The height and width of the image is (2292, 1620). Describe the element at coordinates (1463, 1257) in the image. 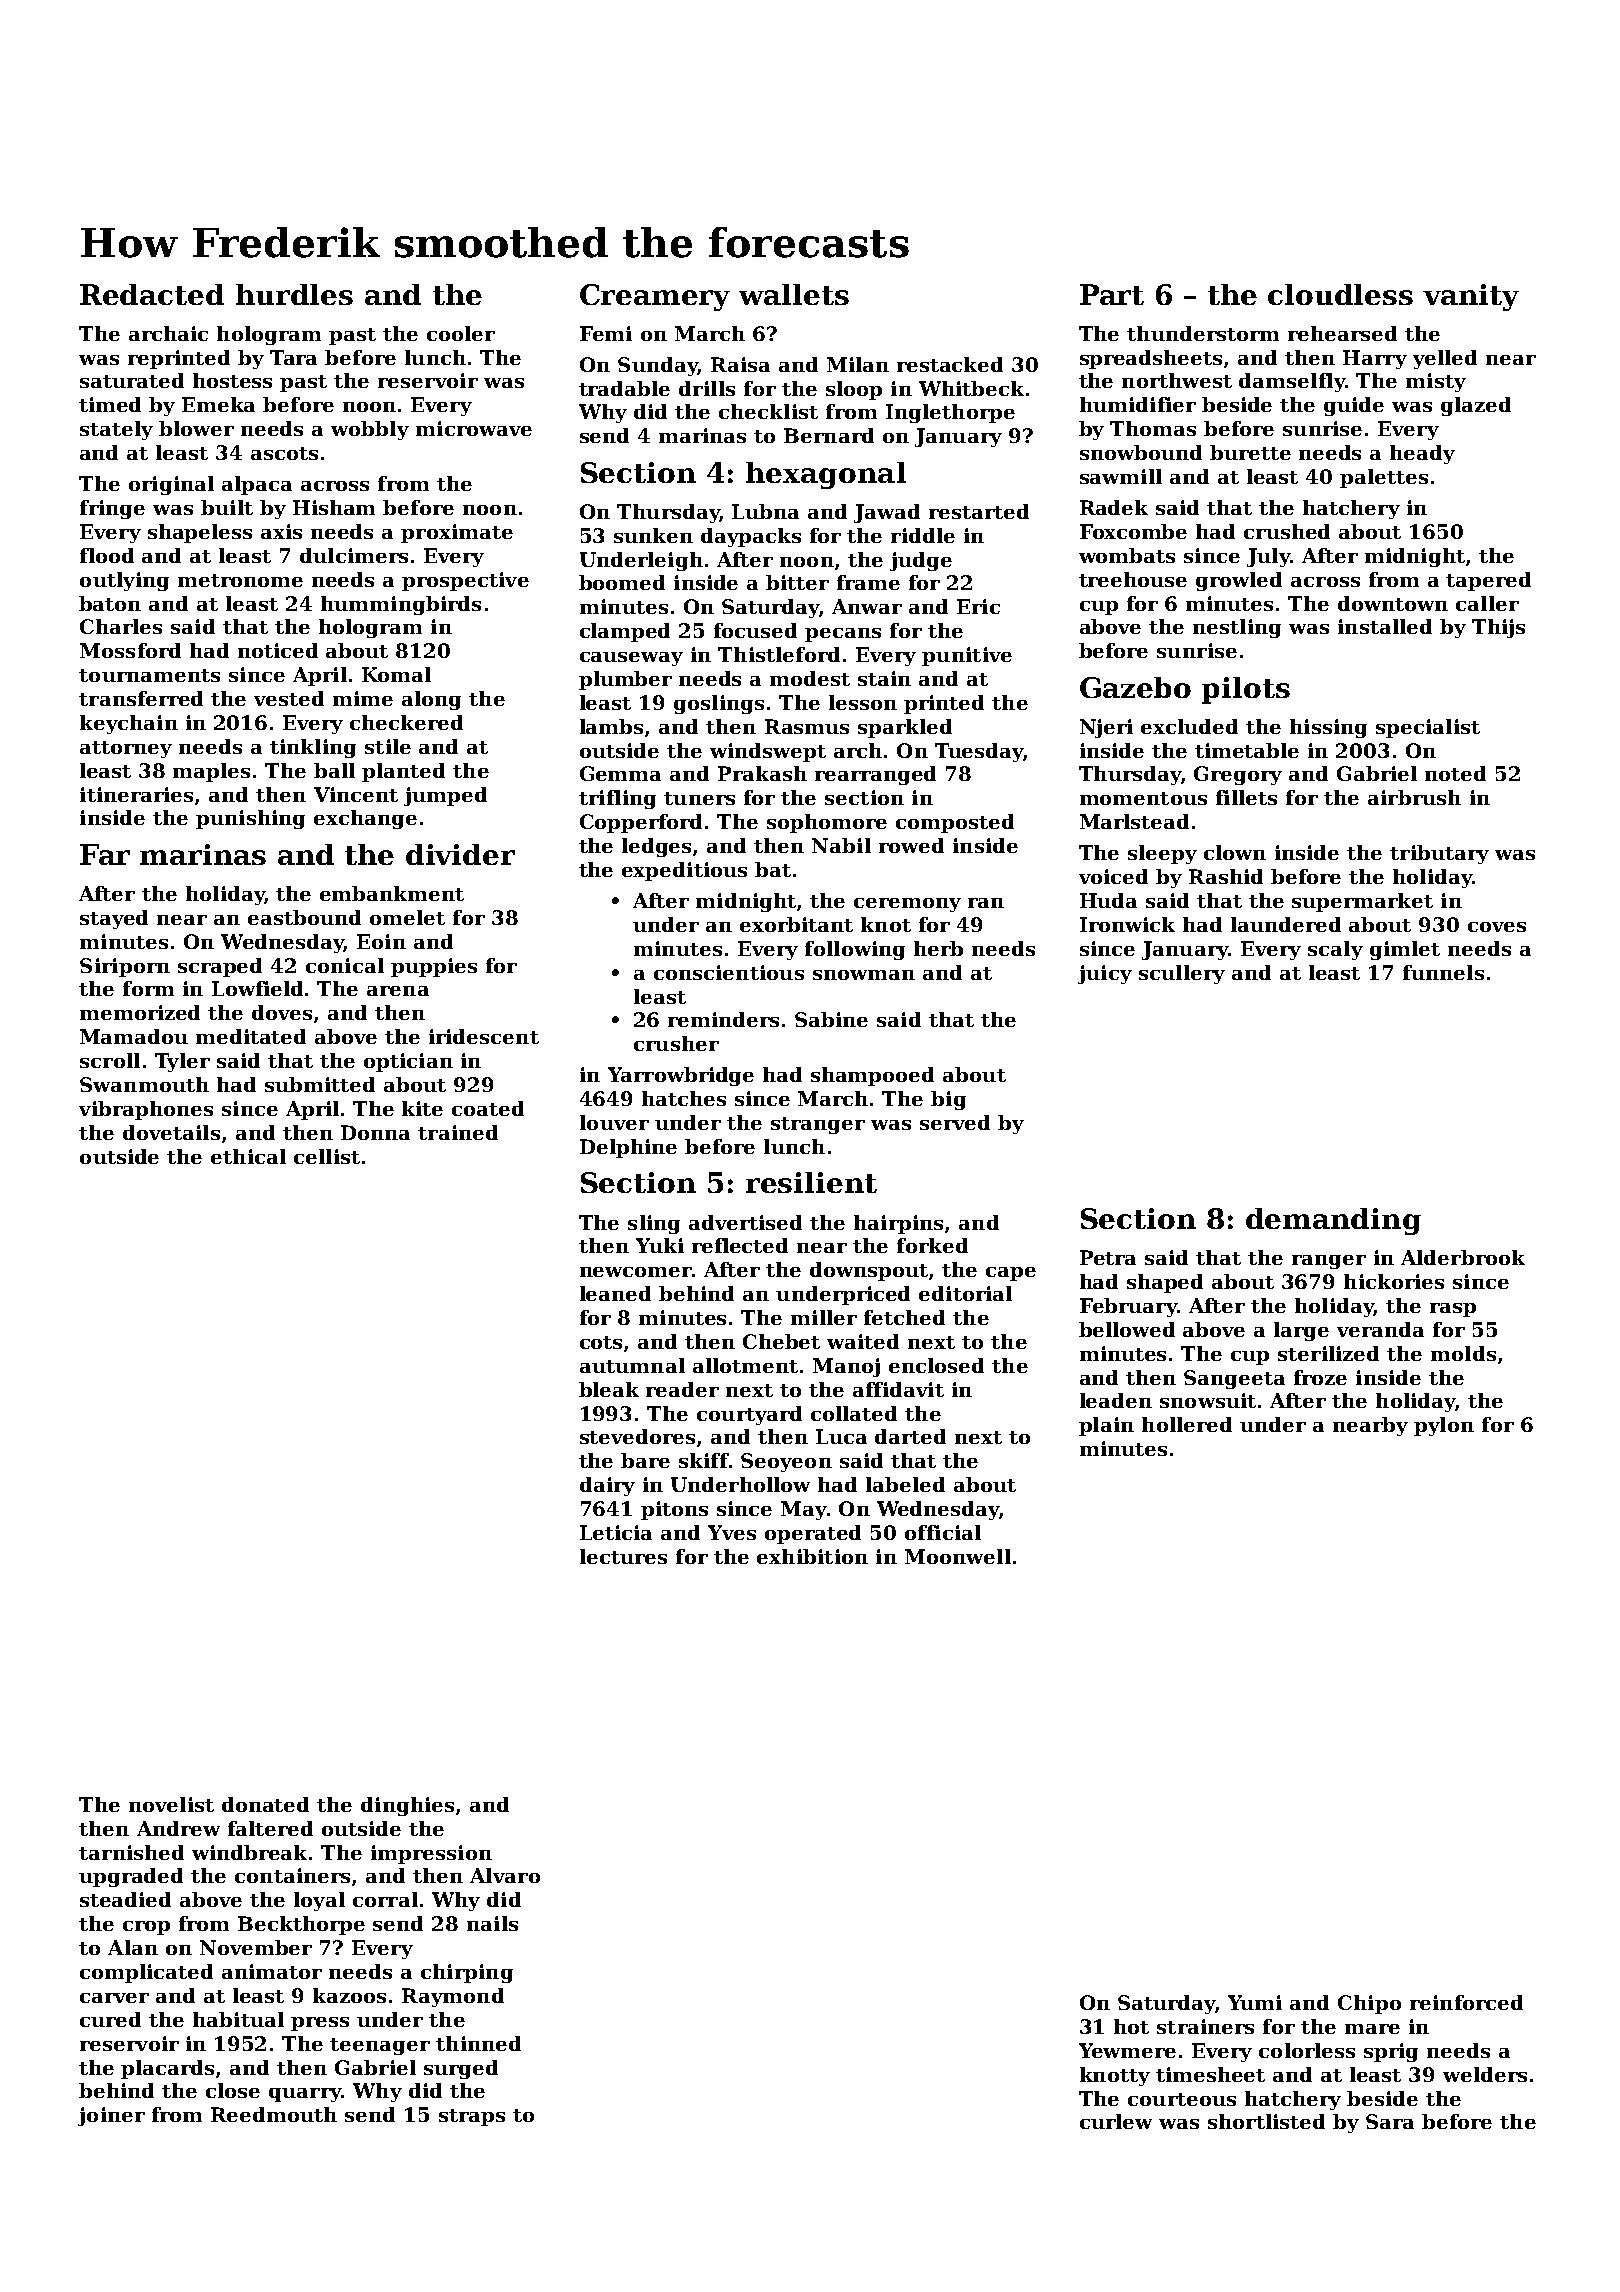

I see `Alderbrook` at that location.
